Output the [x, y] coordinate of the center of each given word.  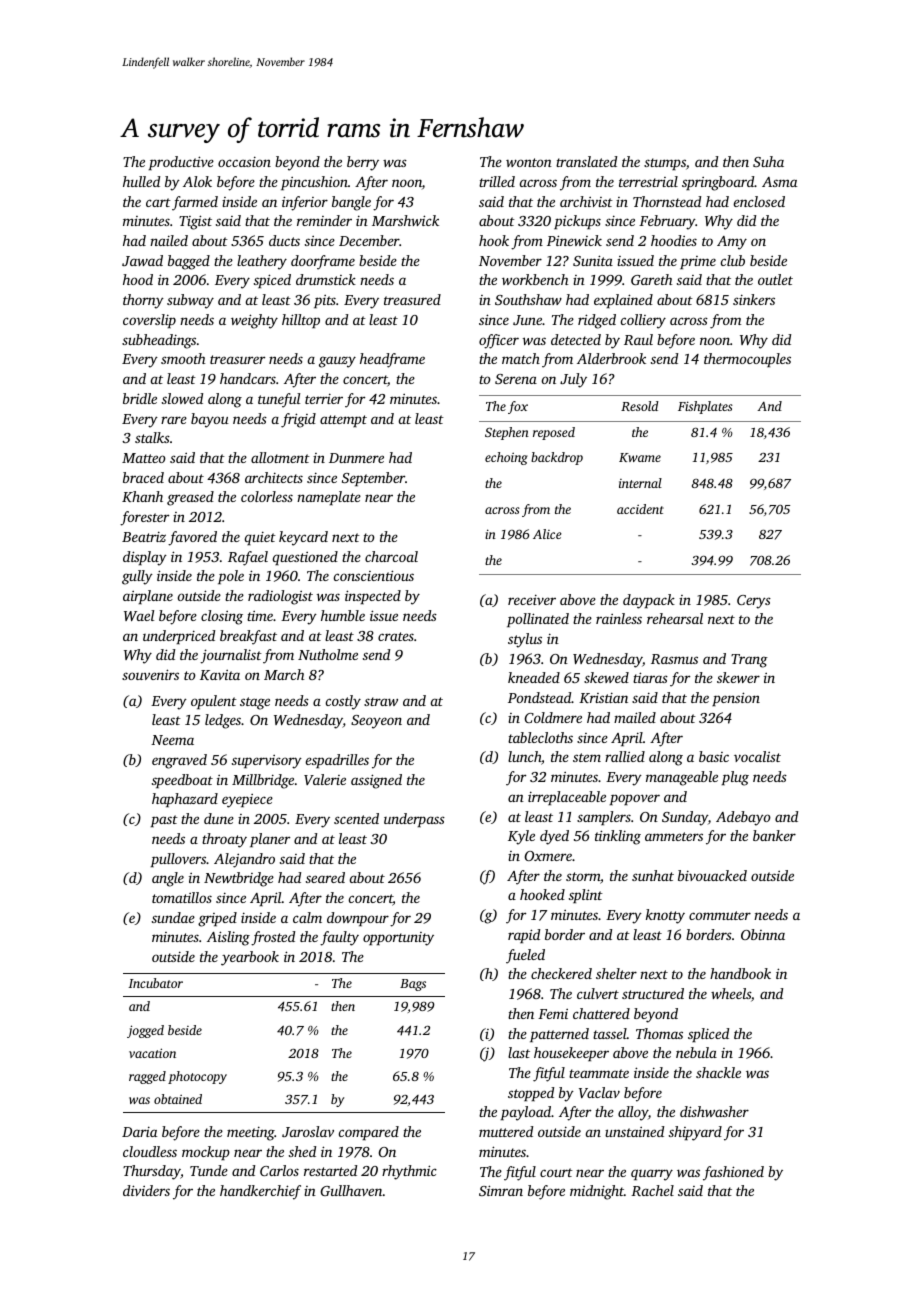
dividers [146, 1190]
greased [190, 498]
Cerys [754, 602]
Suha [768, 161]
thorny [143, 301]
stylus [525, 640]
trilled [497, 181]
